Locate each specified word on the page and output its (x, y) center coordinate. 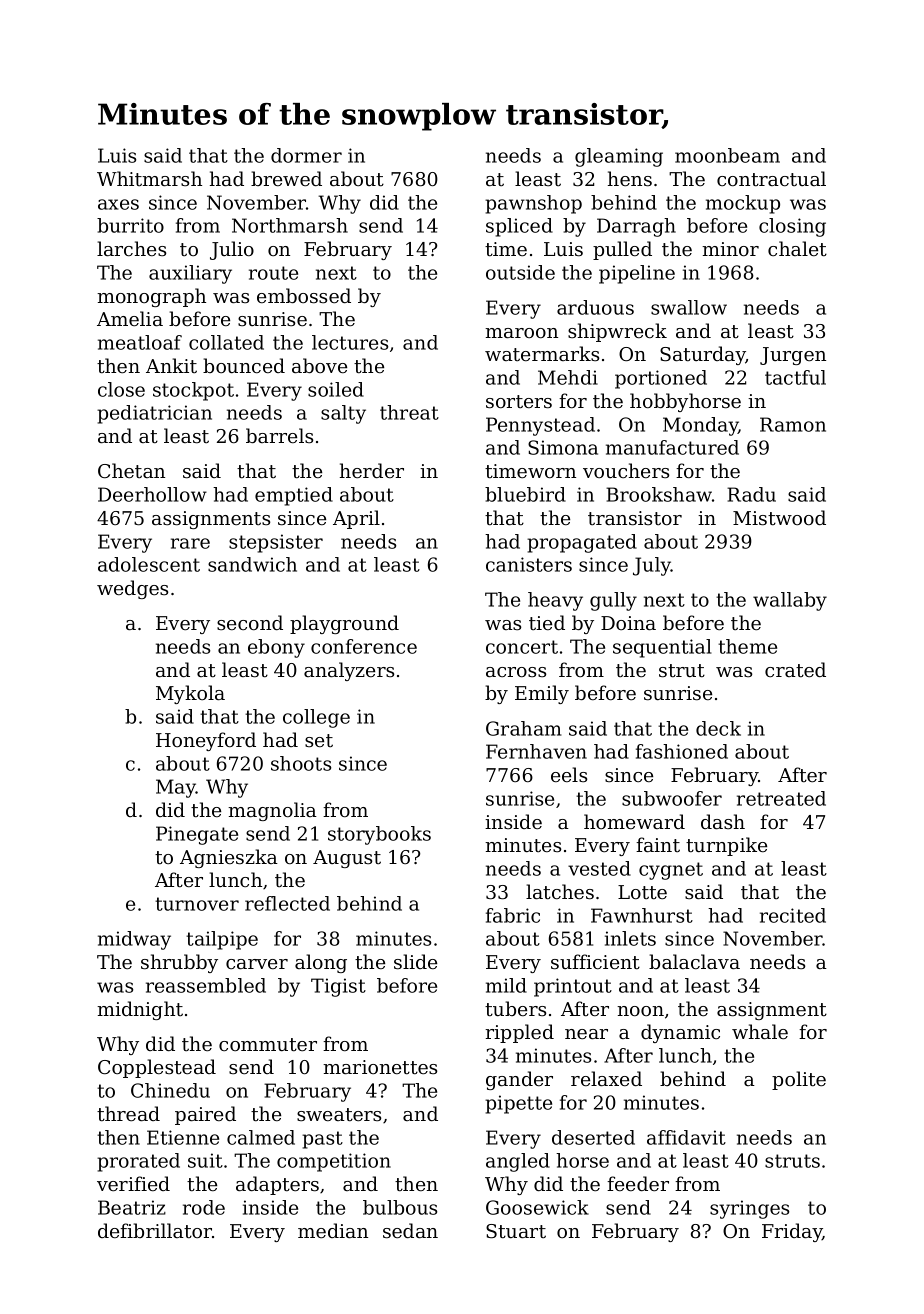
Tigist (338, 987)
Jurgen (793, 356)
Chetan (131, 470)
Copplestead (157, 1068)
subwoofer (672, 798)
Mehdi (568, 377)
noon (640, 1011)
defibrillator (155, 1230)
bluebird (525, 494)
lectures (350, 342)
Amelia (130, 318)
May (176, 788)
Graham (523, 728)
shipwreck (617, 332)
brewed (286, 178)
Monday (701, 426)
